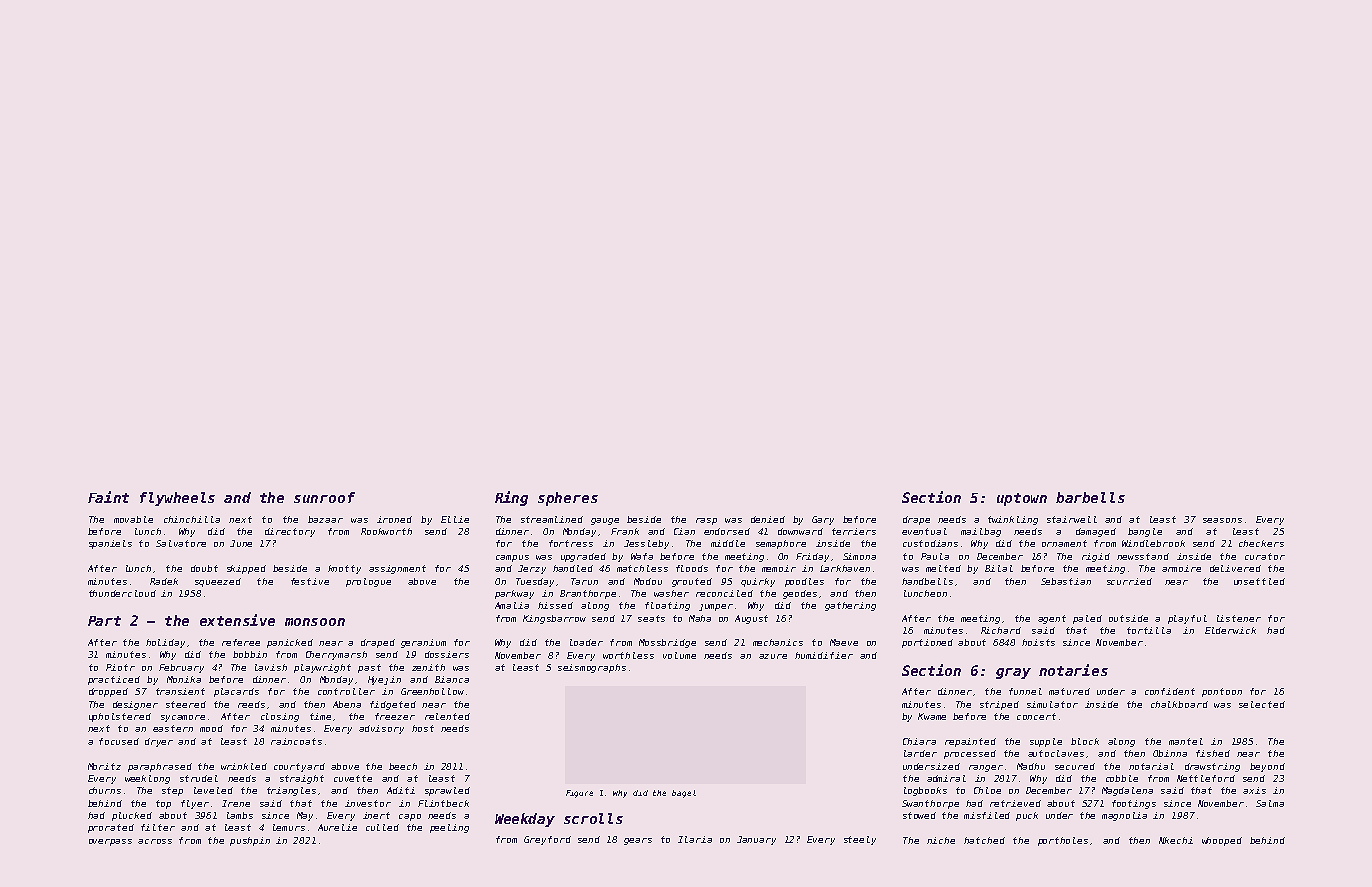  Describe the element at coordinates (768, 519) in the screenshot. I see `denied` at that location.
